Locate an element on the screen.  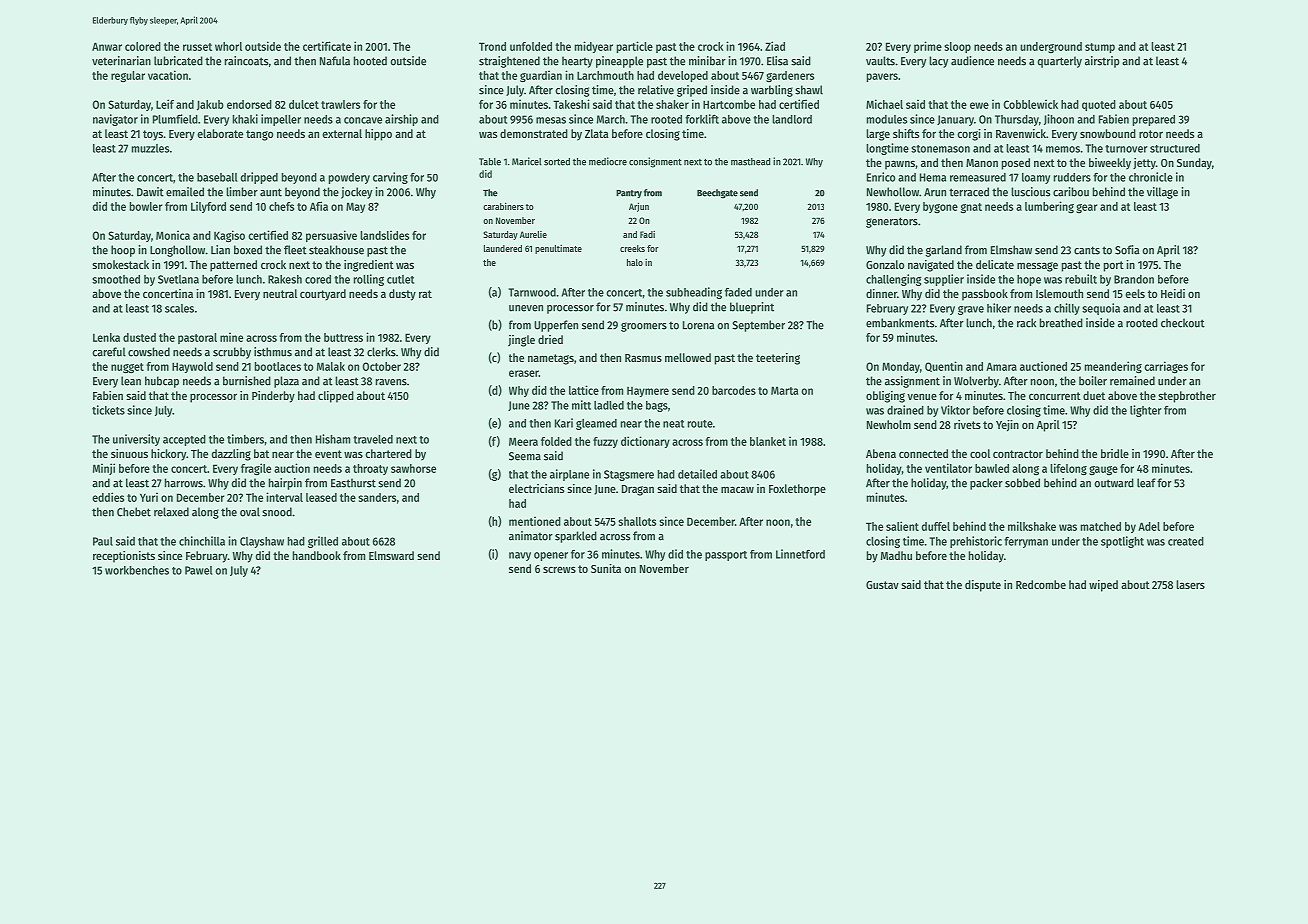
nametags is located at coordinates (551, 359).
